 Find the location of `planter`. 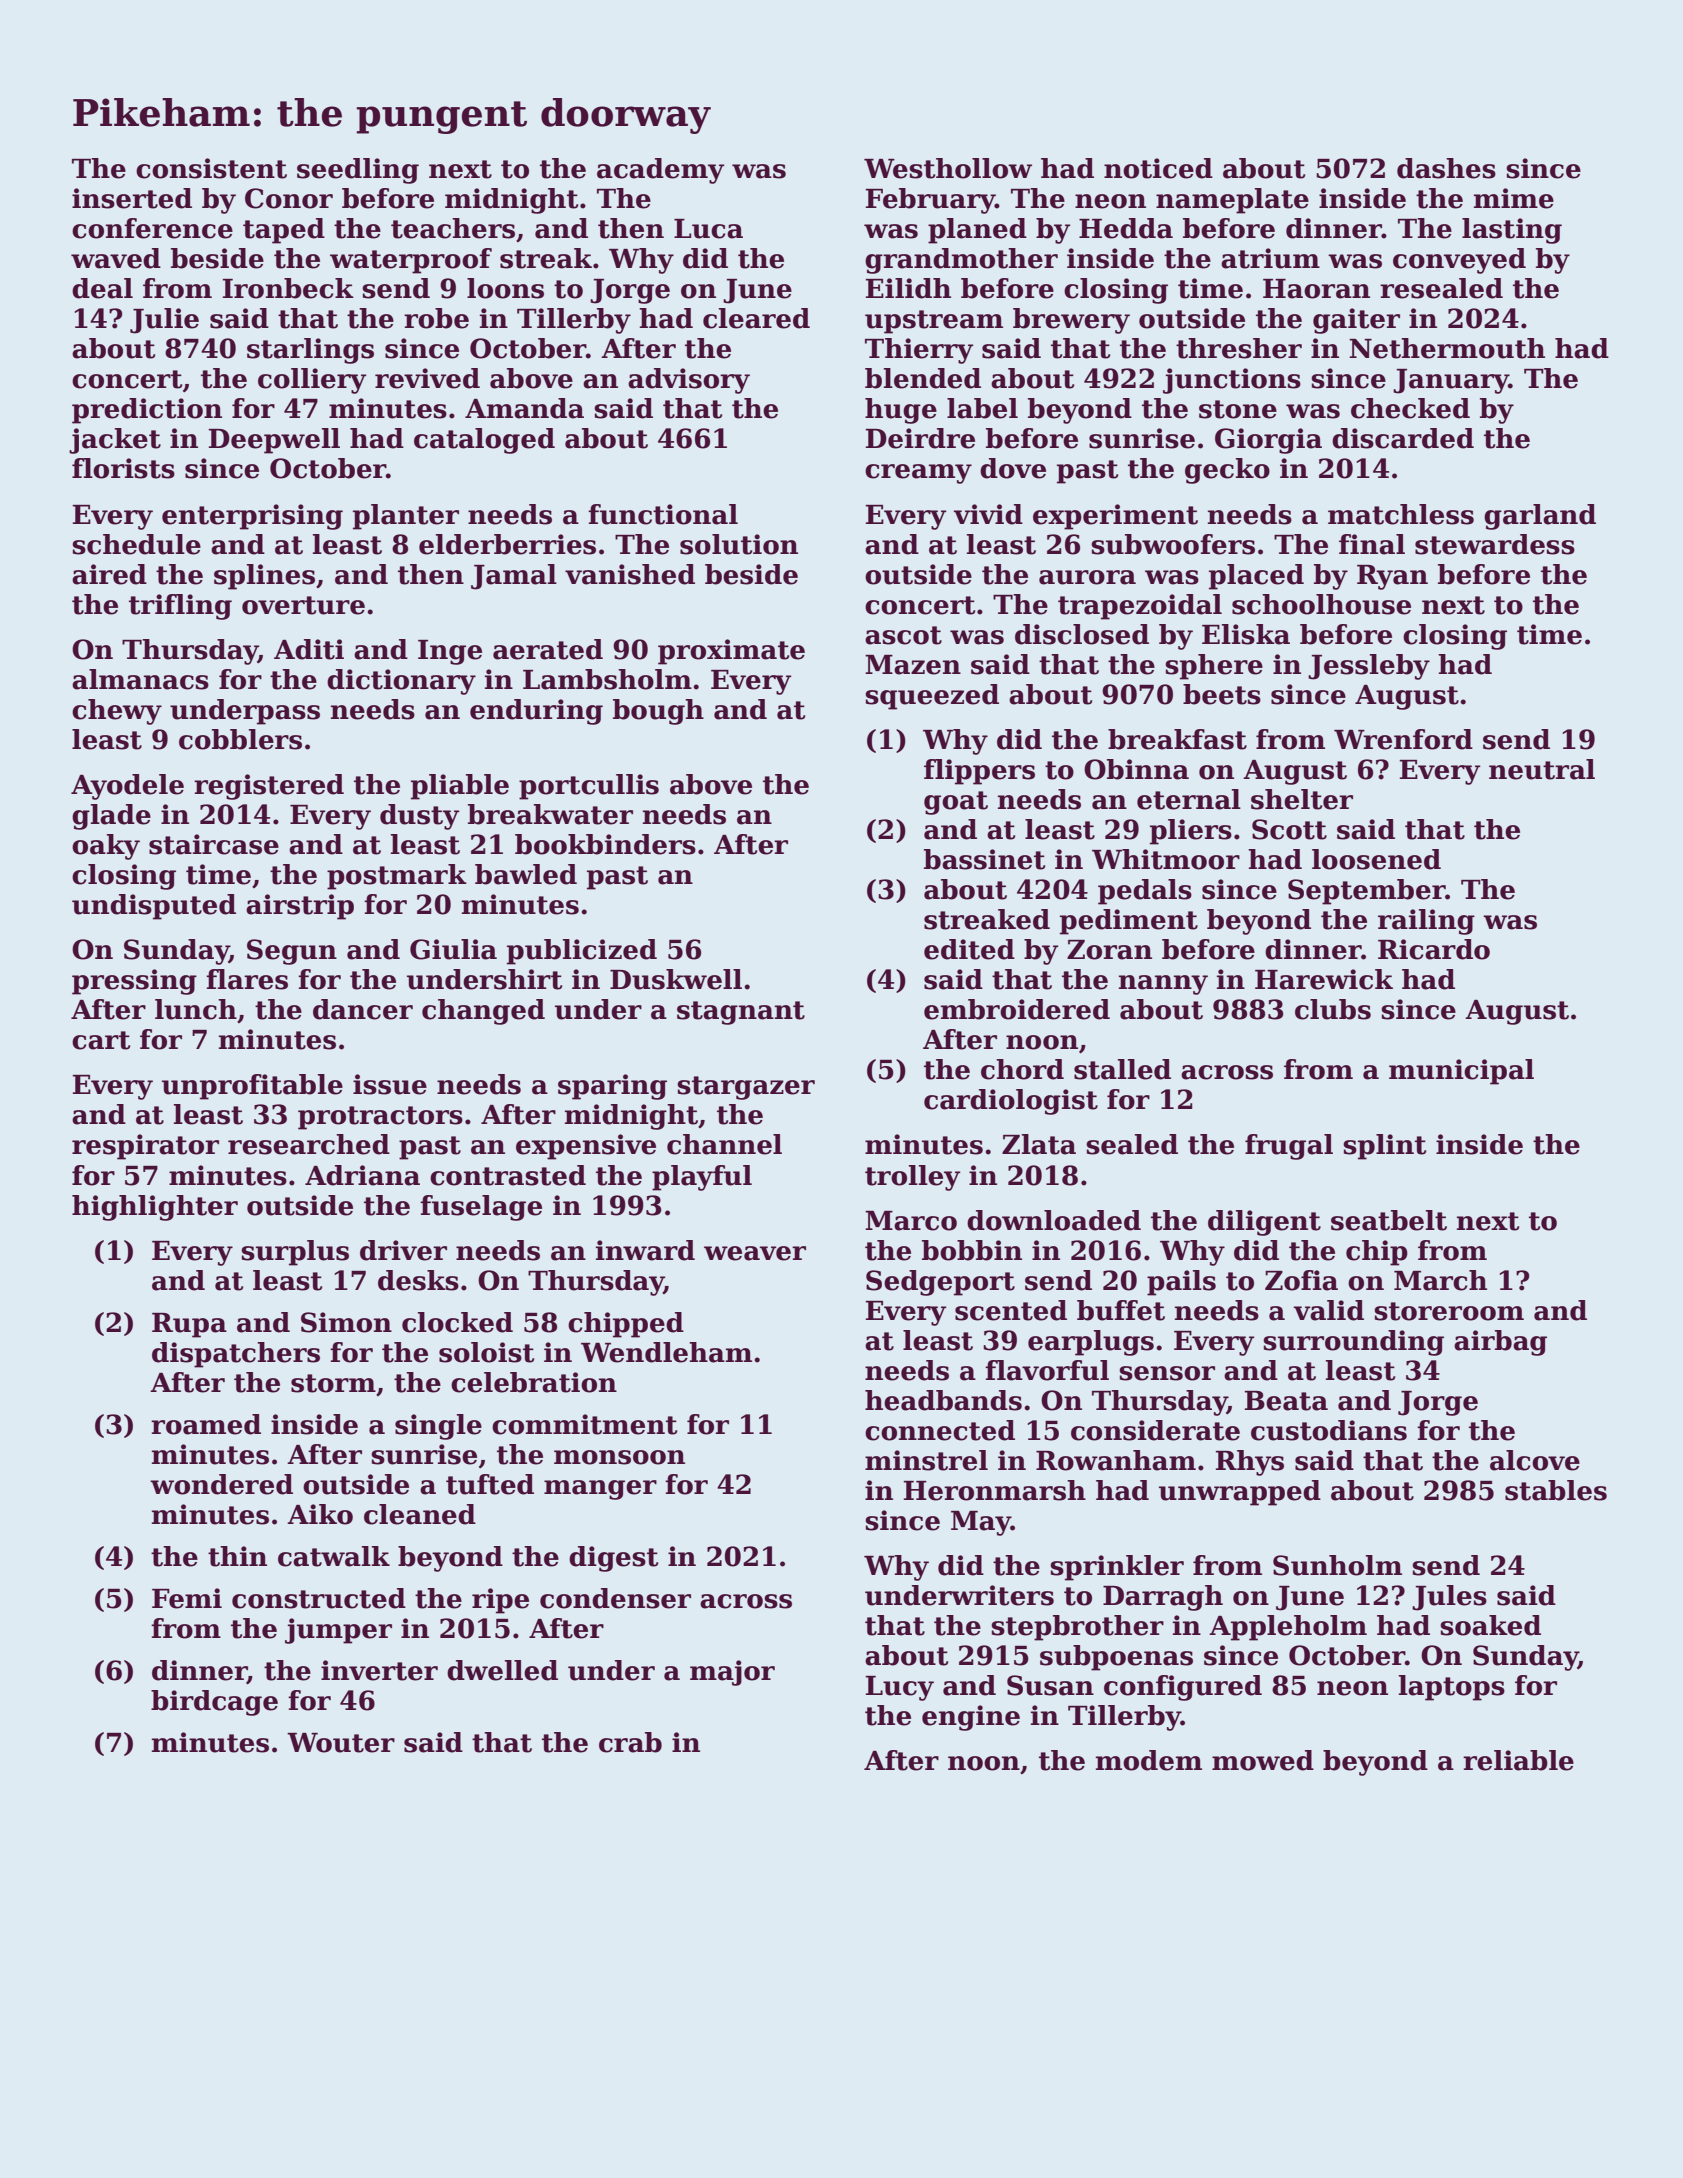

planter is located at coordinates (406, 517).
